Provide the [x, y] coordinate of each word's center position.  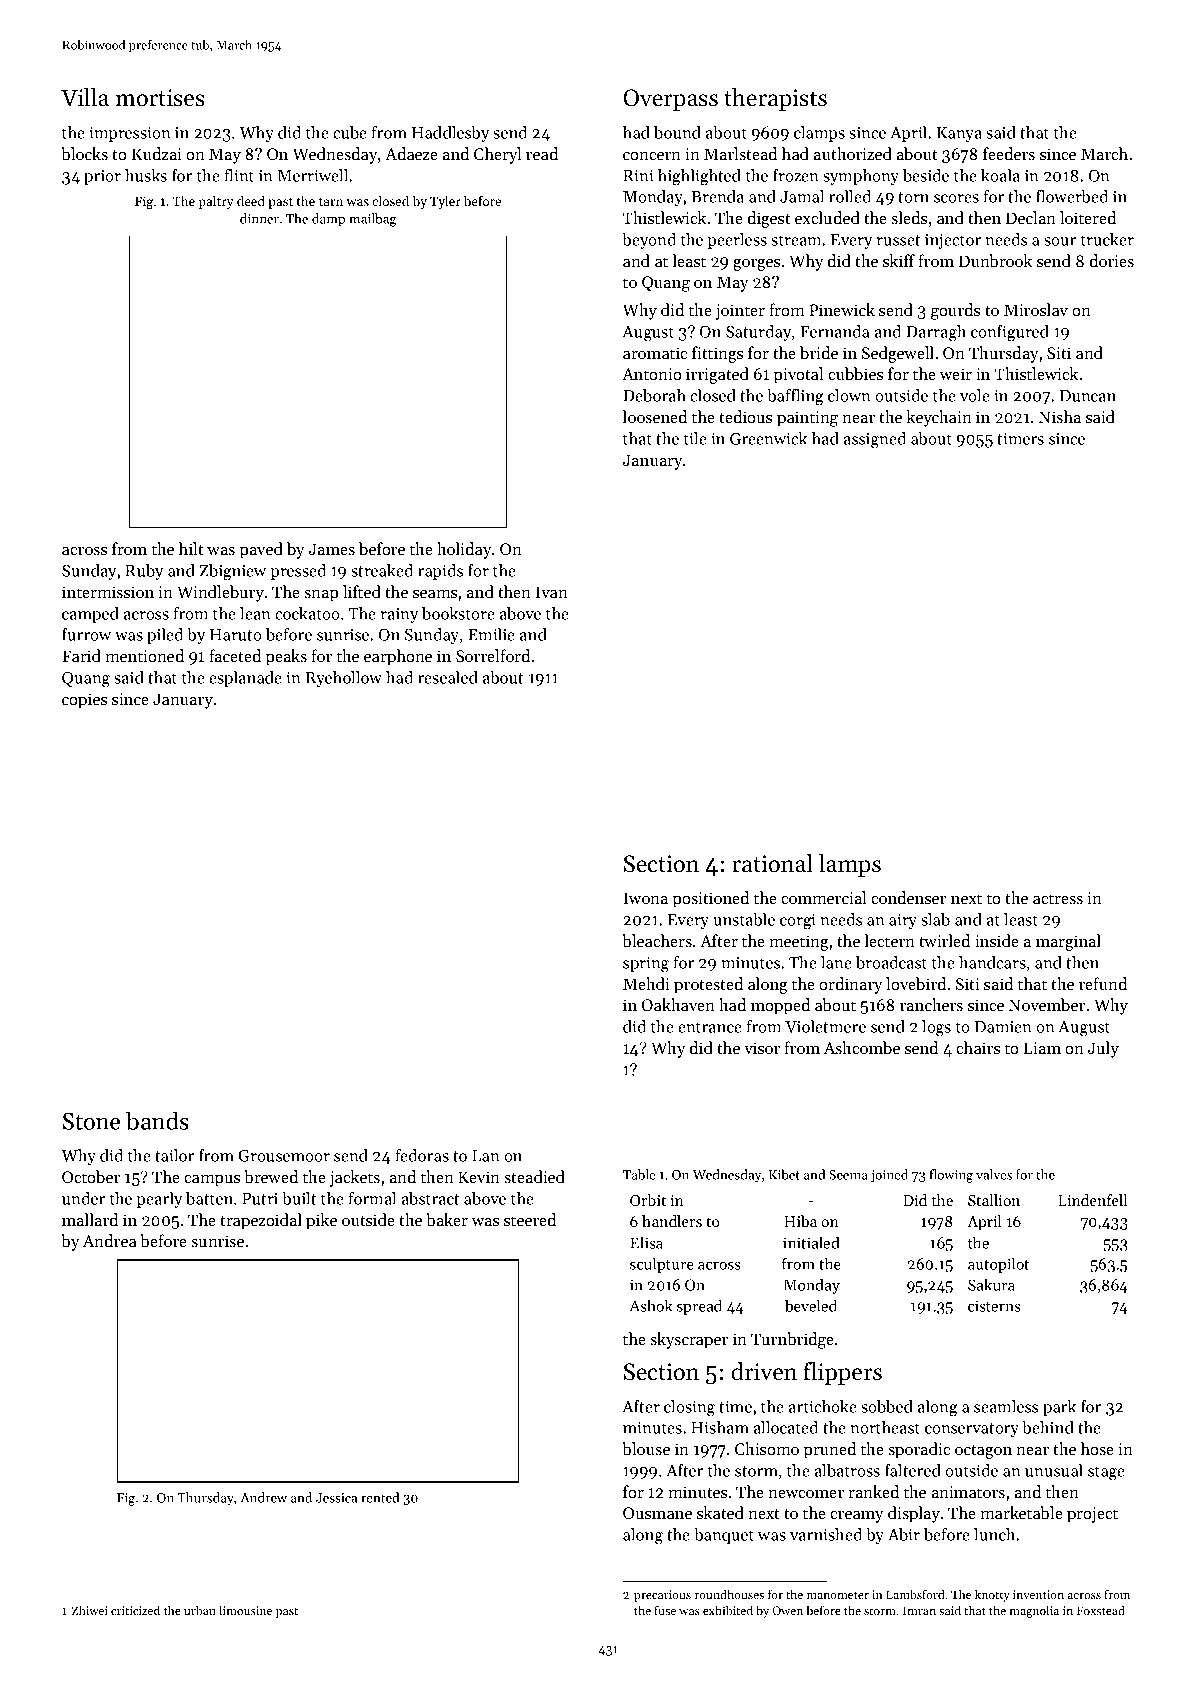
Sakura [991, 1284]
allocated [786, 1427]
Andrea [110, 1240]
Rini [638, 176]
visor [762, 1048]
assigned [875, 440]
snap [321, 596]
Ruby [144, 572]
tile [695, 438]
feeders [1009, 153]
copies [84, 701]
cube [350, 132]
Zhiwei [90, 1610]
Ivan [552, 592]
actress [1058, 899]
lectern [890, 940]
